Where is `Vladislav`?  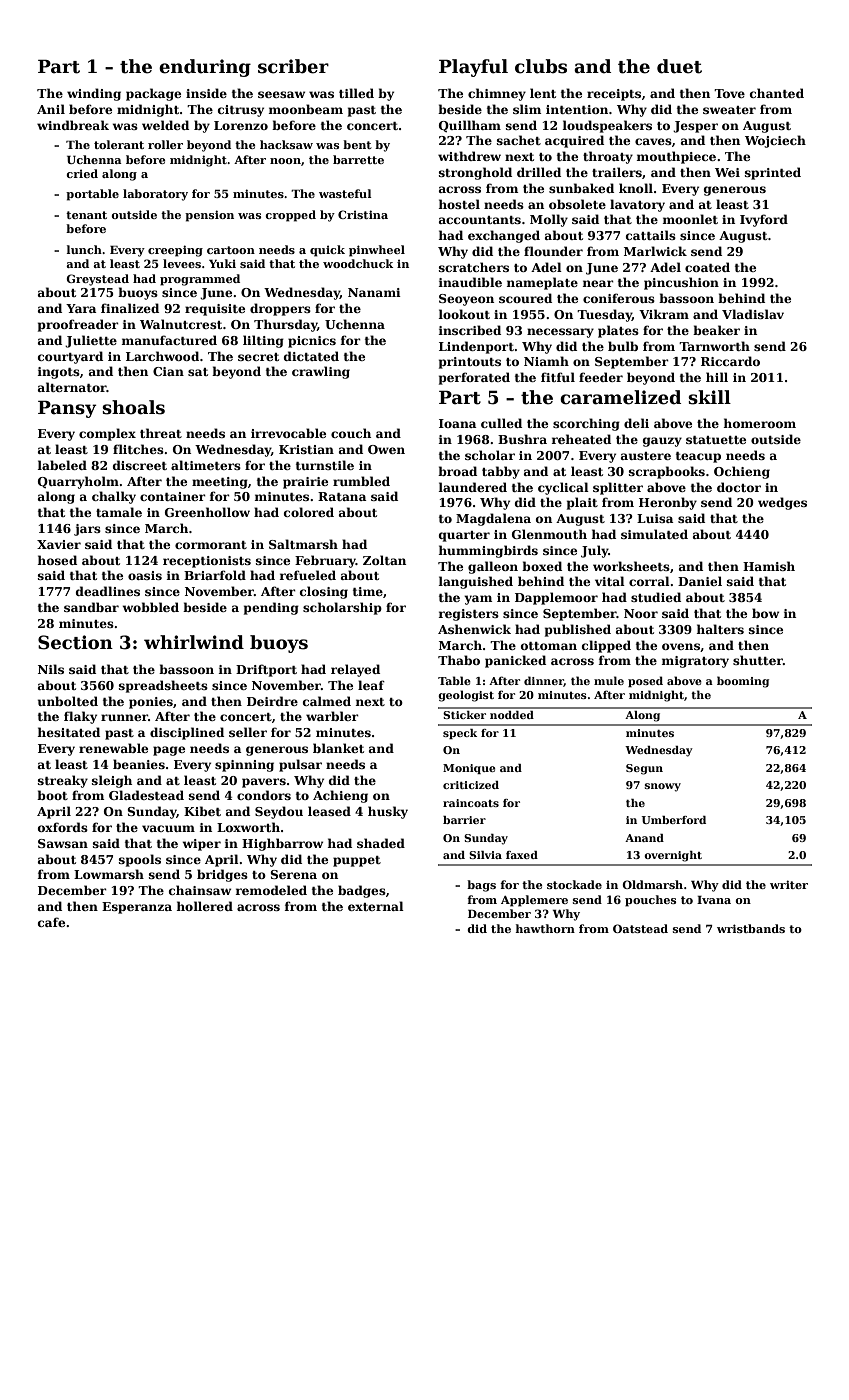 Vladislav is located at coordinates (753, 314).
